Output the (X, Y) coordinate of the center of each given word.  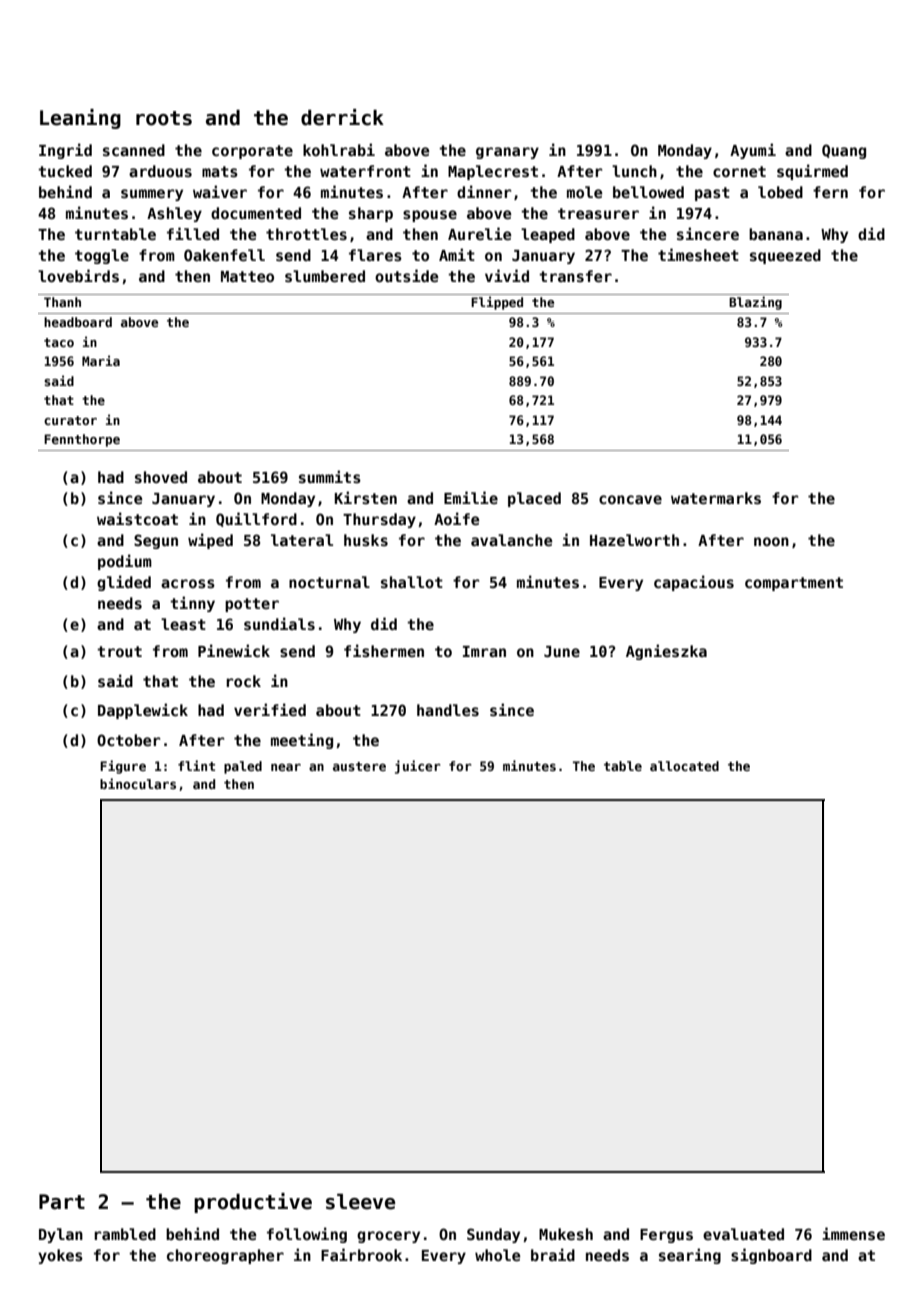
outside (406, 275)
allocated (684, 766)
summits (330, 476)
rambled (125, 1234)
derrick (342, 117)
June (562, 651)
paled (243, 767)
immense (853, 1233)
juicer (418, 767)
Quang (844, 151)
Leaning (80, 119)
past (712, 194)
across (188, 583)
